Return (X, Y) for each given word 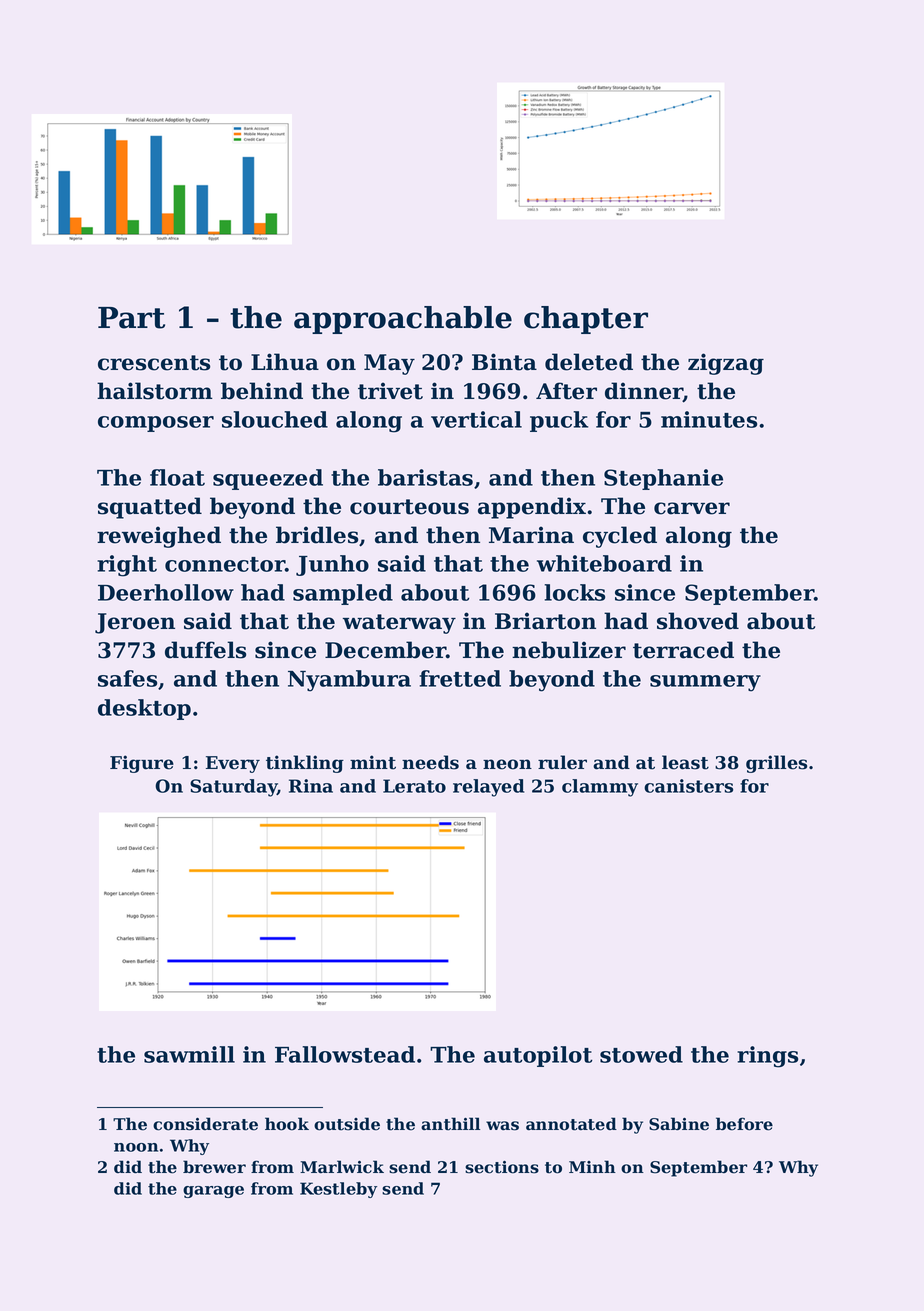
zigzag (726, 364)
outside (347, 1124)
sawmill (189, 1054)
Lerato (414, 786)
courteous (409, 507)
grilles (776, 764)
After (566, 391)
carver (692, 508)
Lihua (285, 362)
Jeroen (135, 623)
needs (430, 762)
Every (233, 764)
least (685, 762)
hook (287, 1124)
